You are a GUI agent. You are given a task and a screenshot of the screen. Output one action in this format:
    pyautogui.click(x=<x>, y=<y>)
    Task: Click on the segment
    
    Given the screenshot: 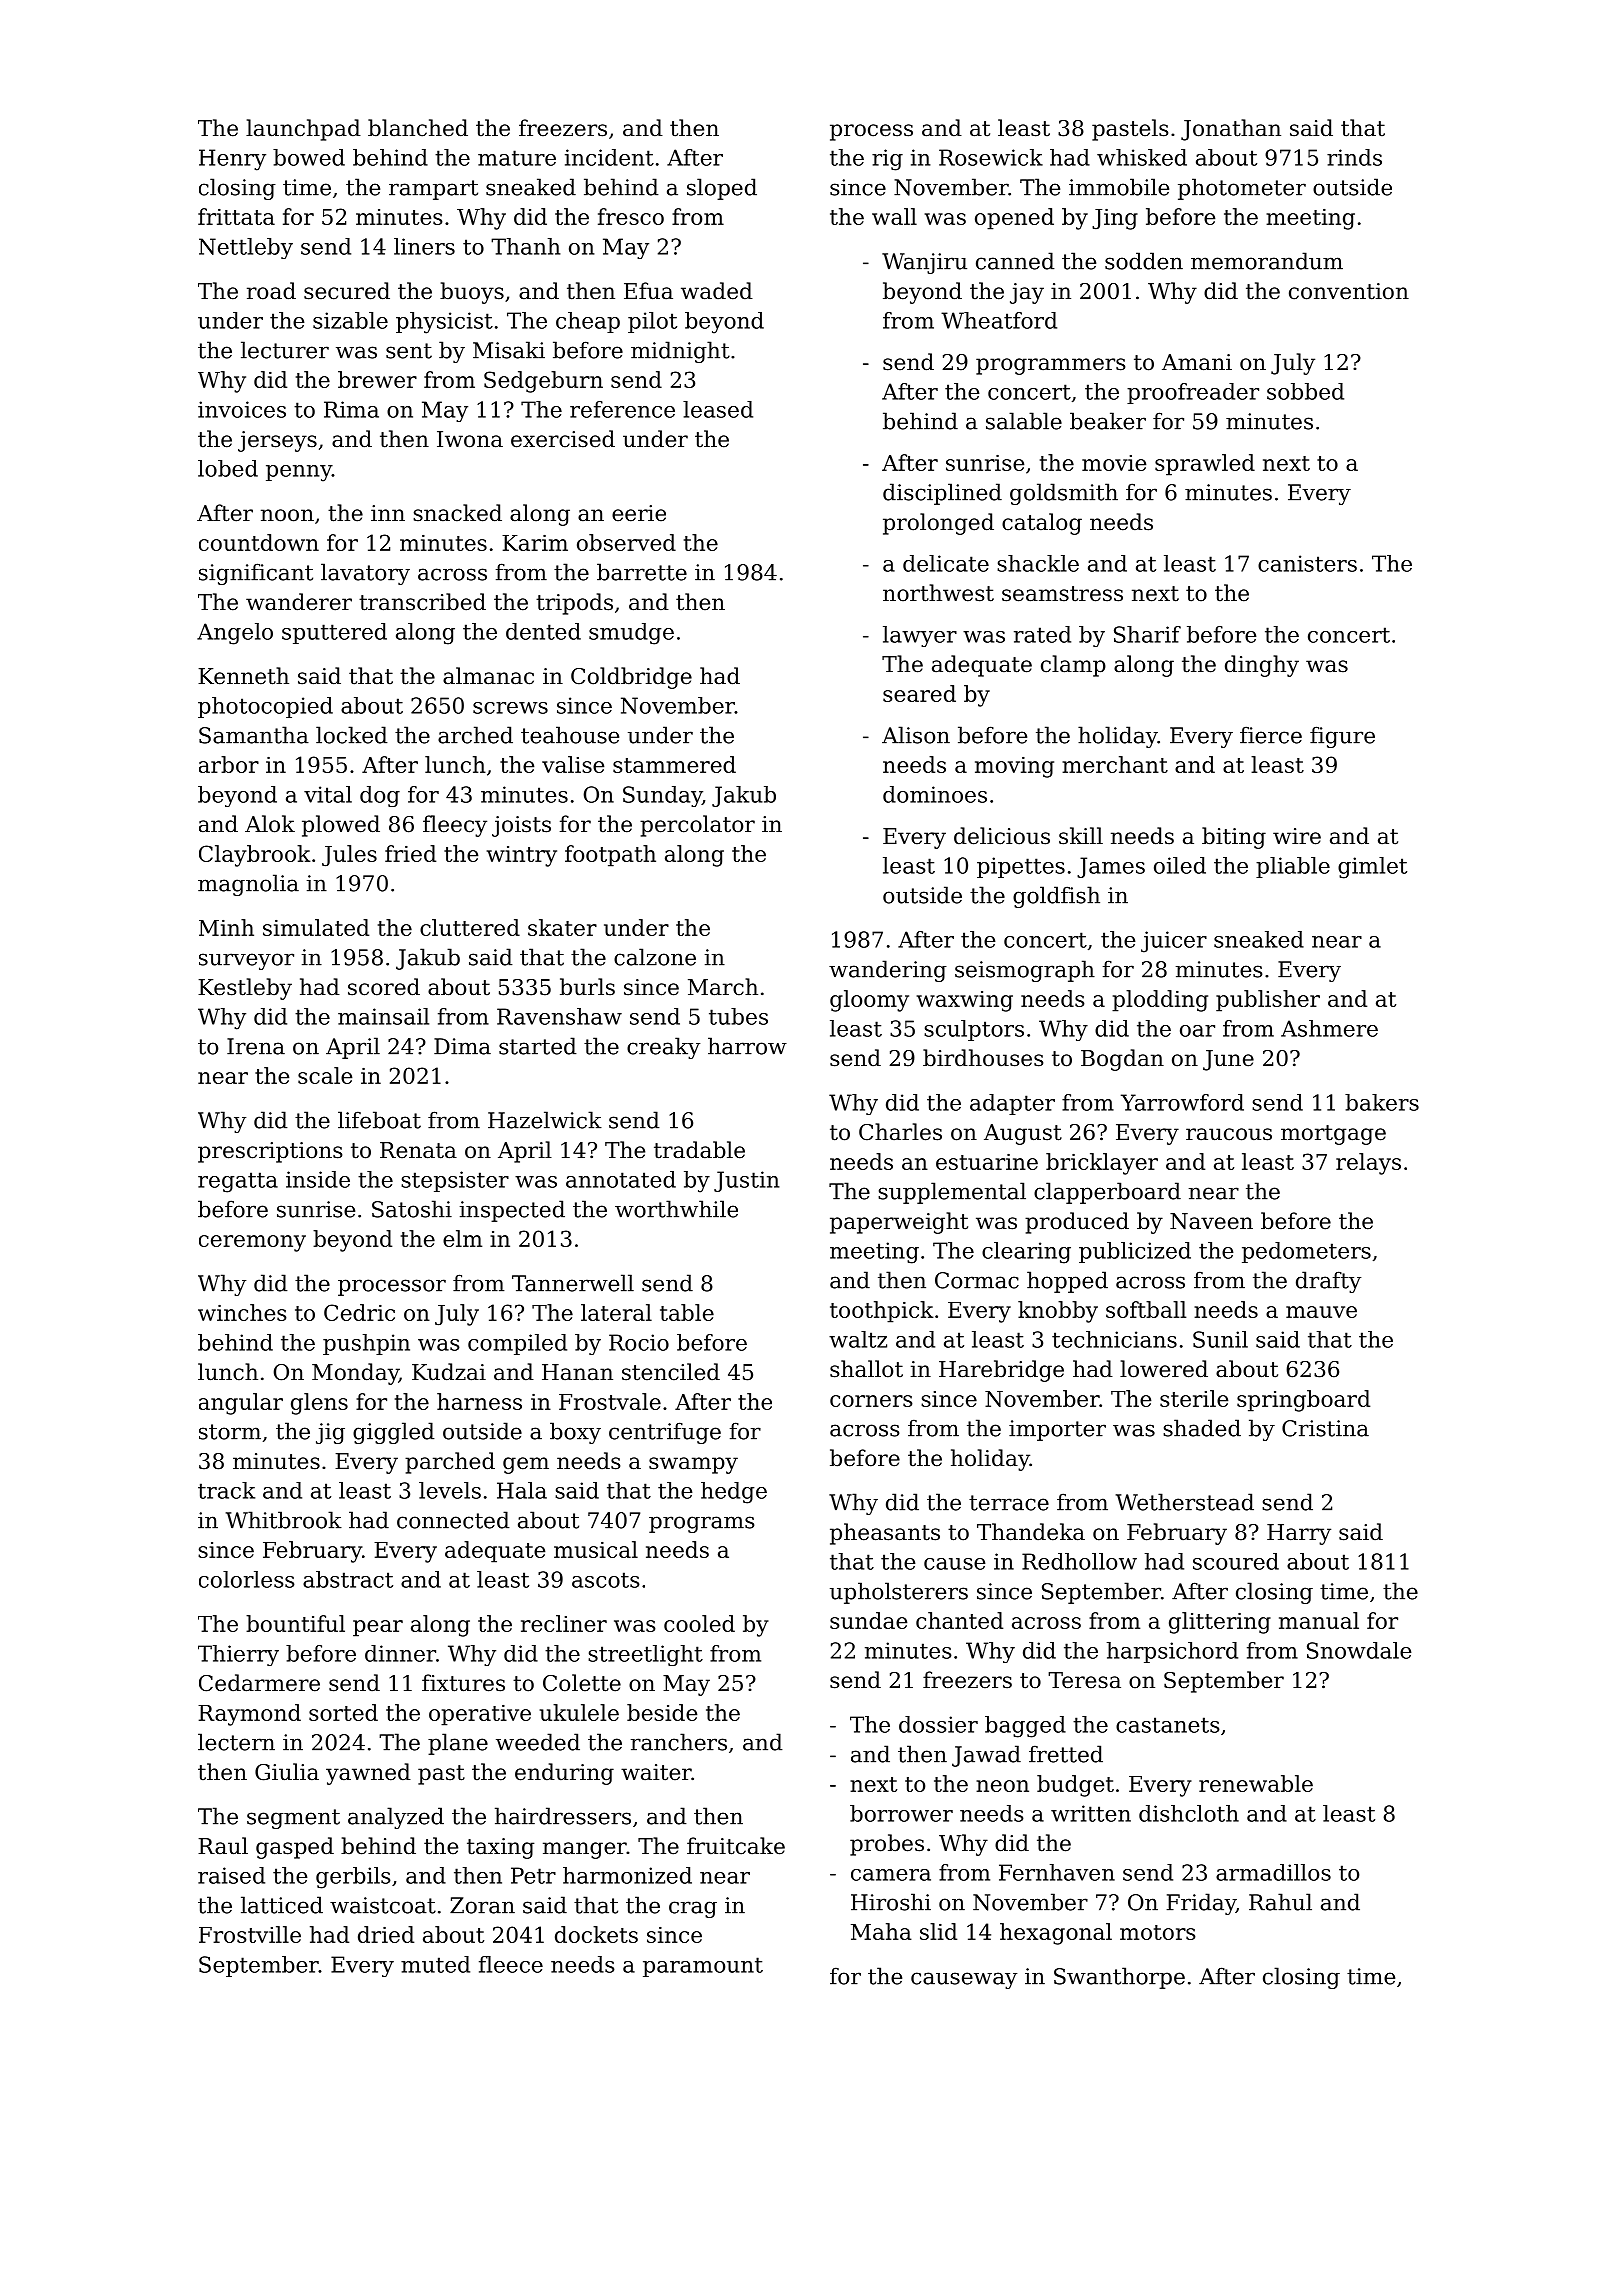 What is the action you would take?
    pyautogui.click(x=293, y=1819)
